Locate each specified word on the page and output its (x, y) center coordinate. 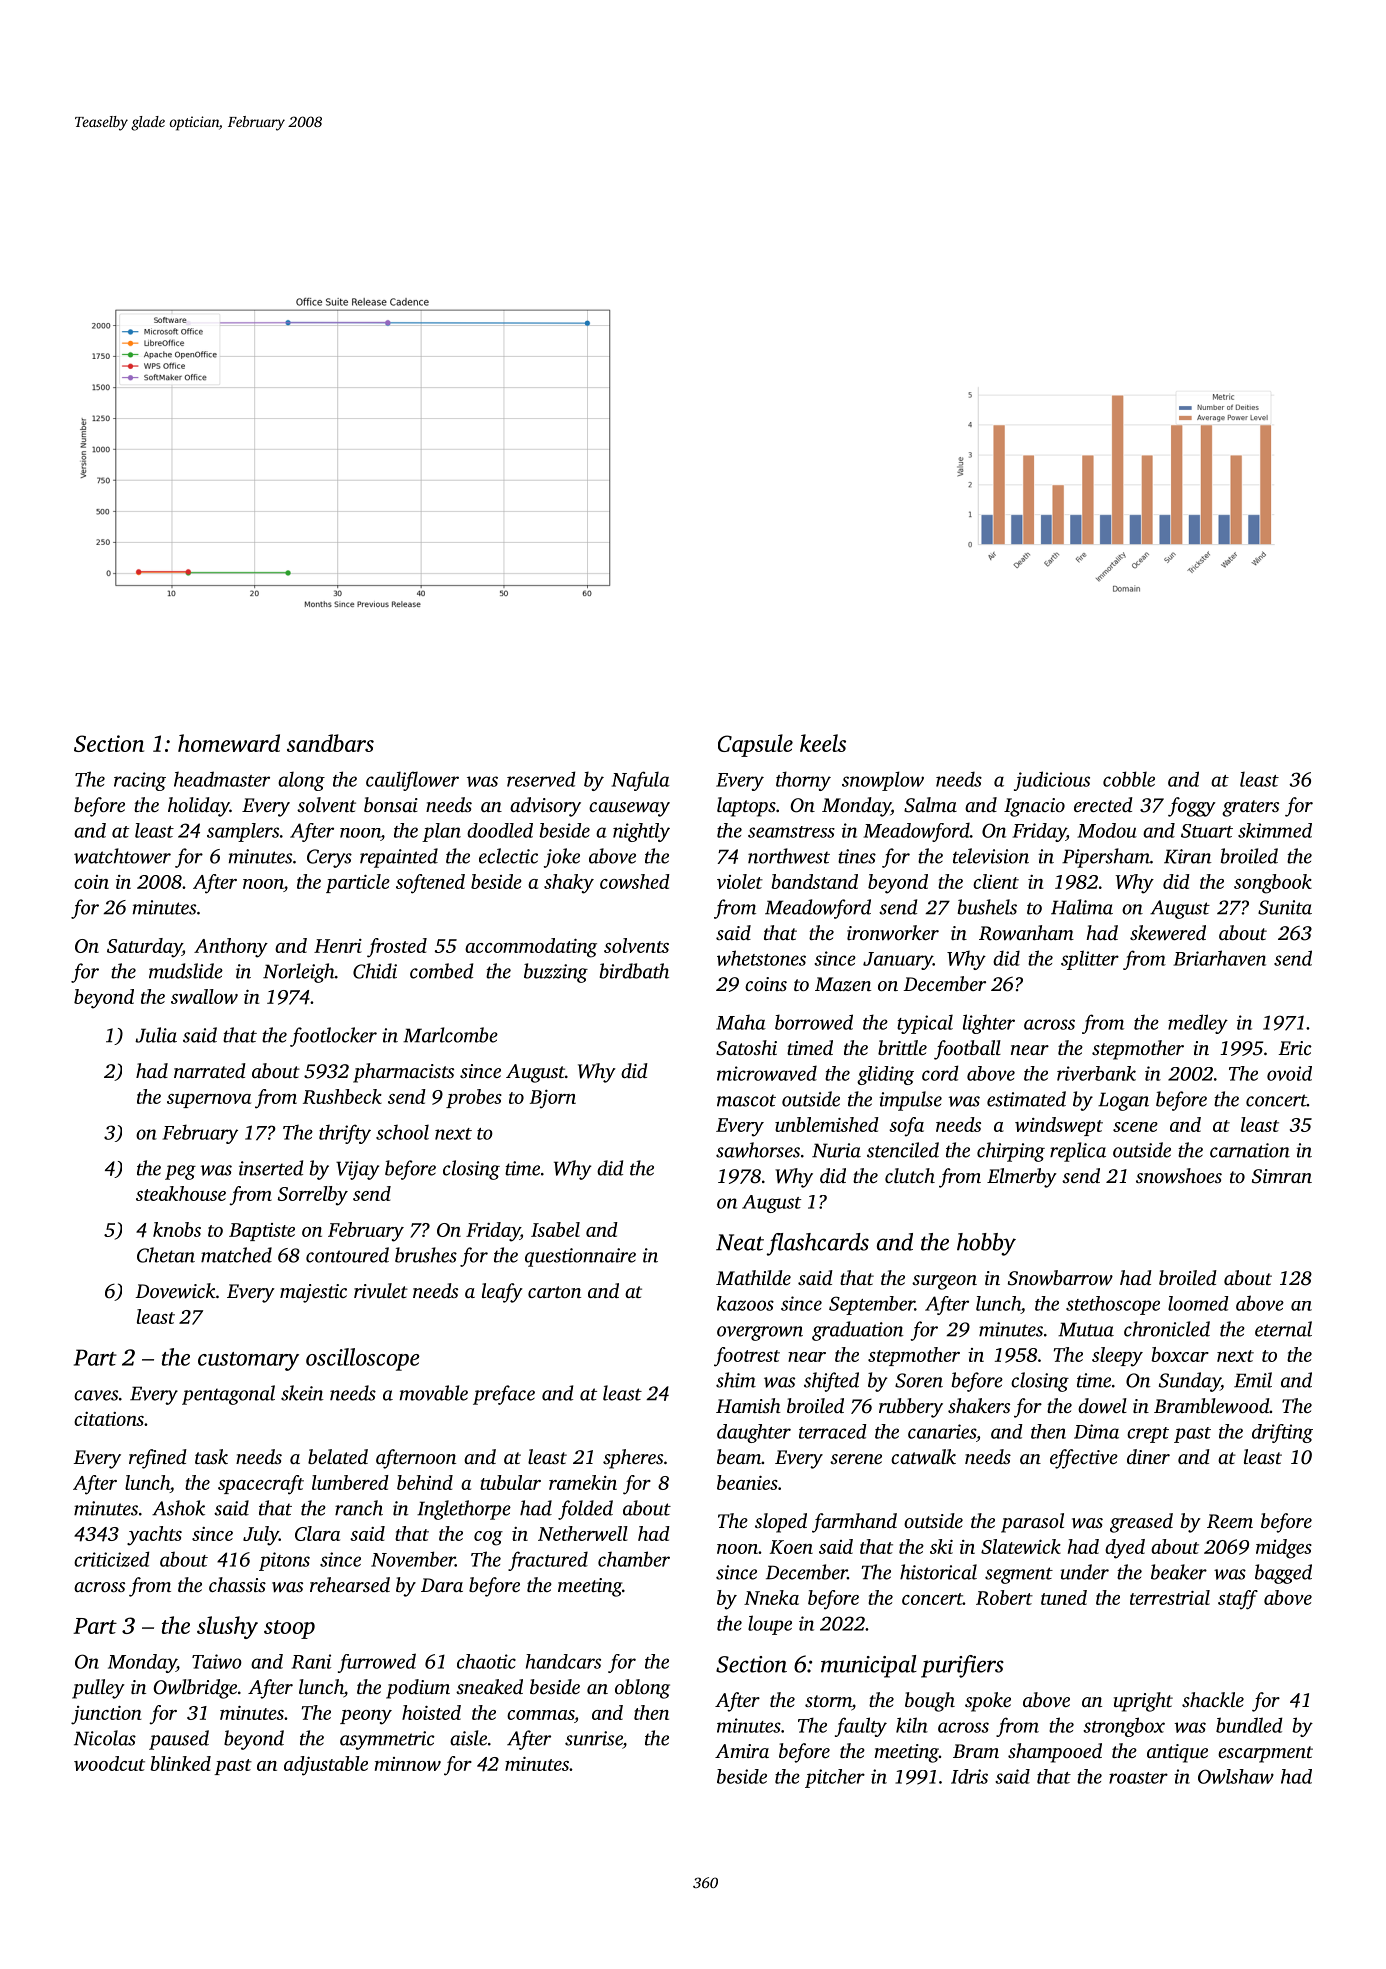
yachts (154, 1536)
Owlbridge (195, 1689)
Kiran (1188, 856)
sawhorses (758, 1150)
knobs (177, 1229)
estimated (1026, 1099)
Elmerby (1022, 1178)
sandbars (330, 743)
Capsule (755, 745)
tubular (510, 1482)
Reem (1230, 1521)
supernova (209, 1101)
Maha (741, 1022)
